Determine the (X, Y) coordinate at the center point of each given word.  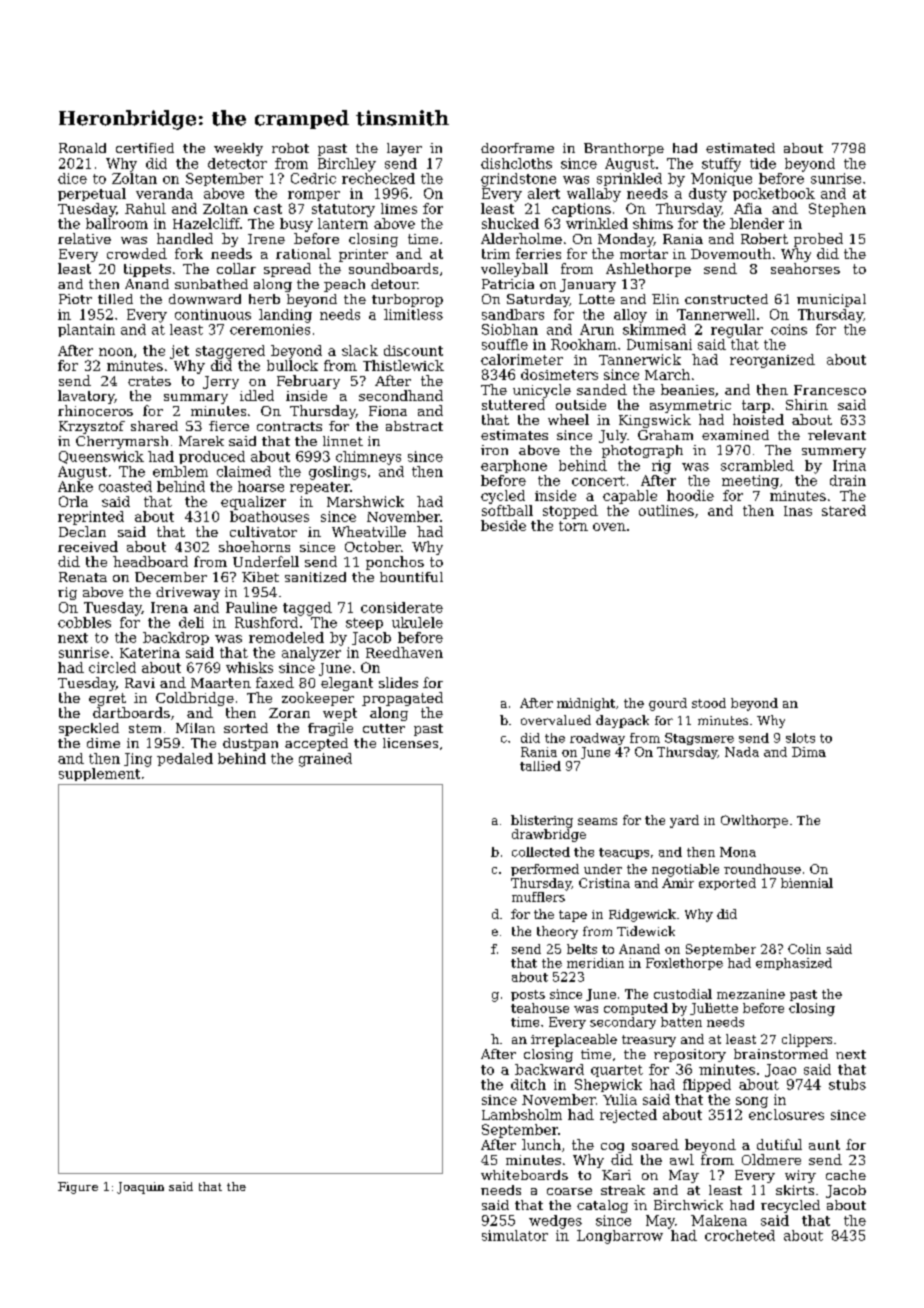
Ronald (82, 148)
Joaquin (140, 1188)
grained (325, 760)
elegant (347, 684)
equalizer (253, 503)
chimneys (368, 458)
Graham (665, 435)
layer (404, 149)
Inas (798, 511)
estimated (740, 148)
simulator (515, 1235)
